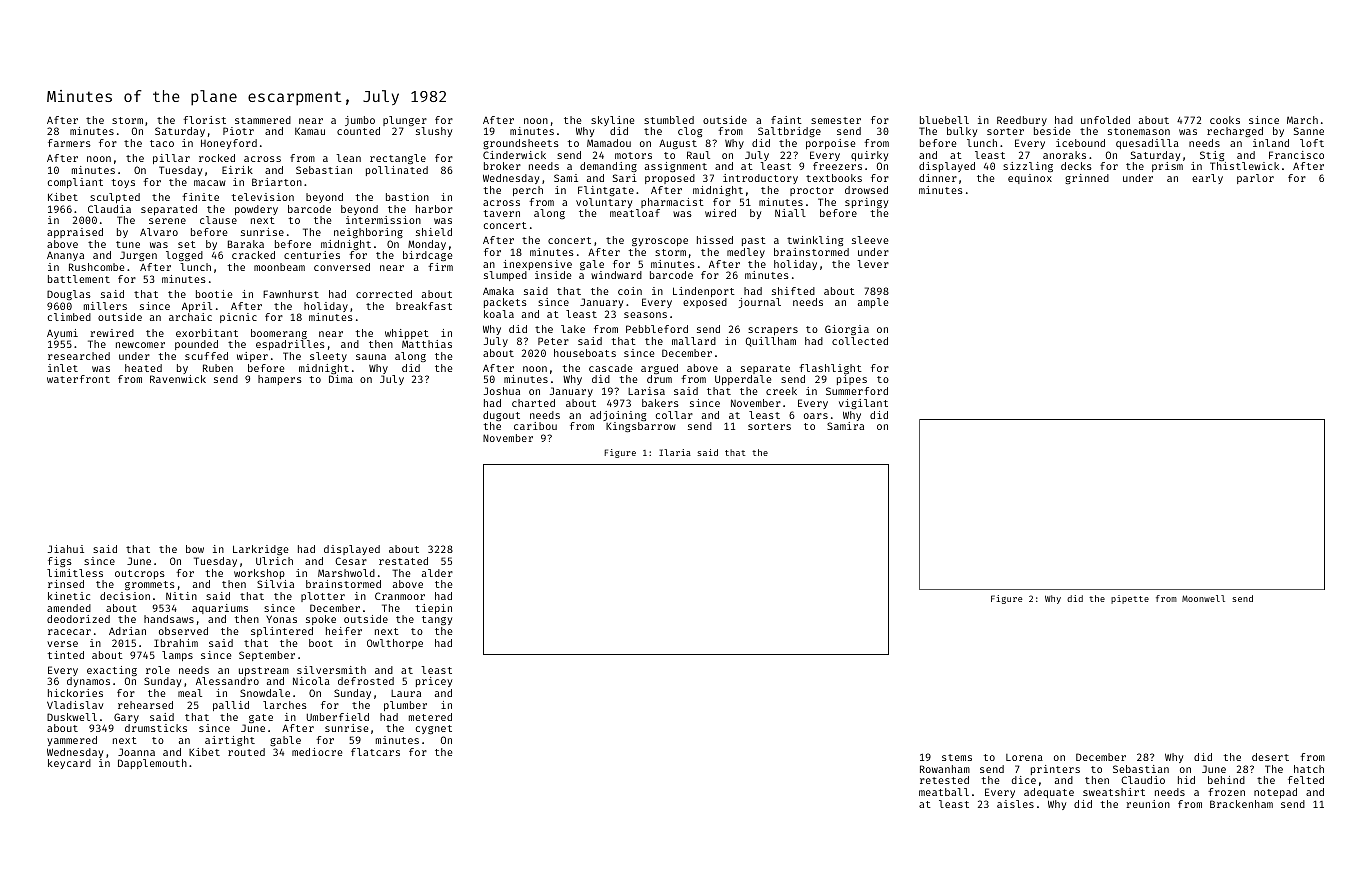  Describe the element at coordinates (434, 682) in the document. I see `pricey` at that location.
